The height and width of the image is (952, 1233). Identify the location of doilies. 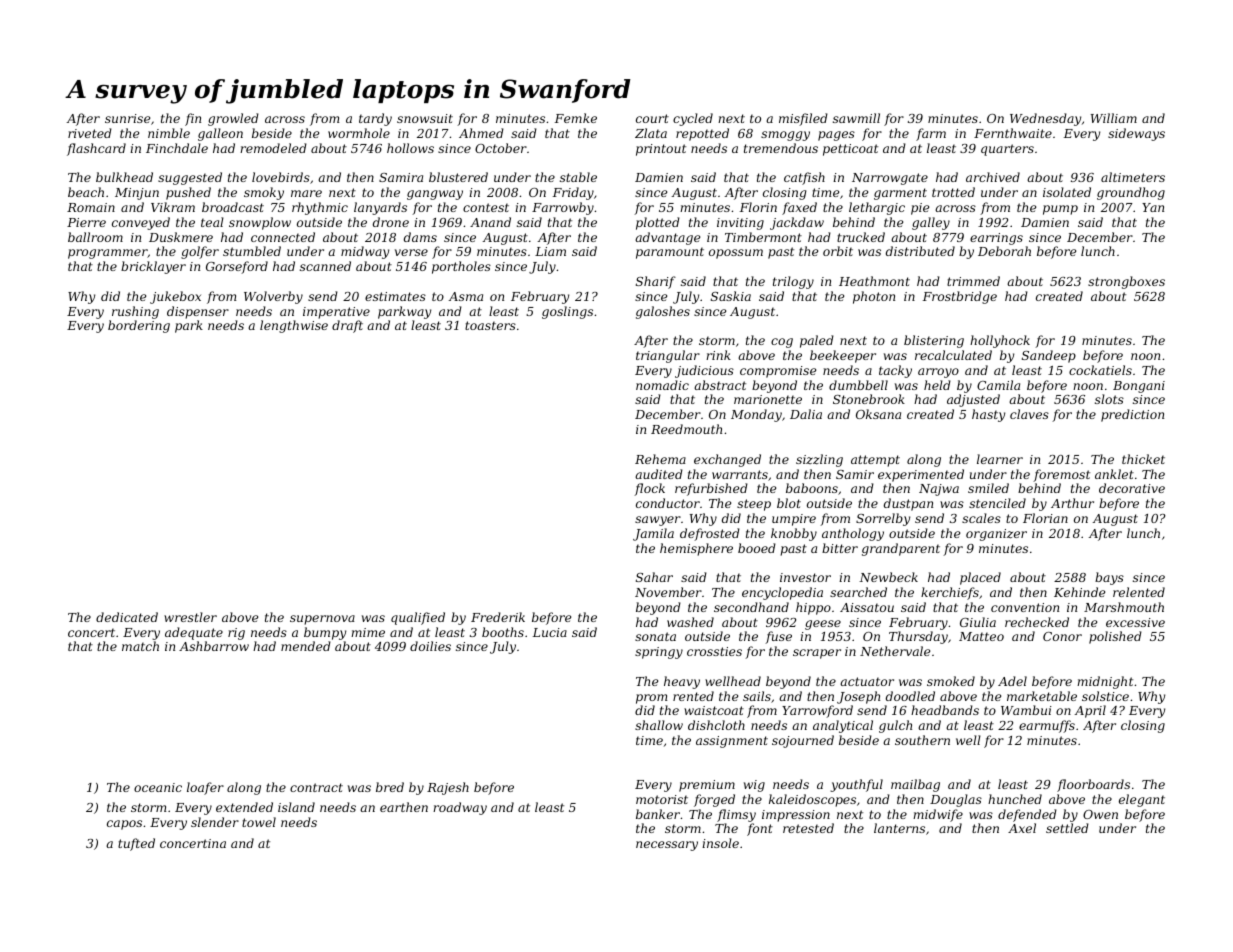
(430, 646).
